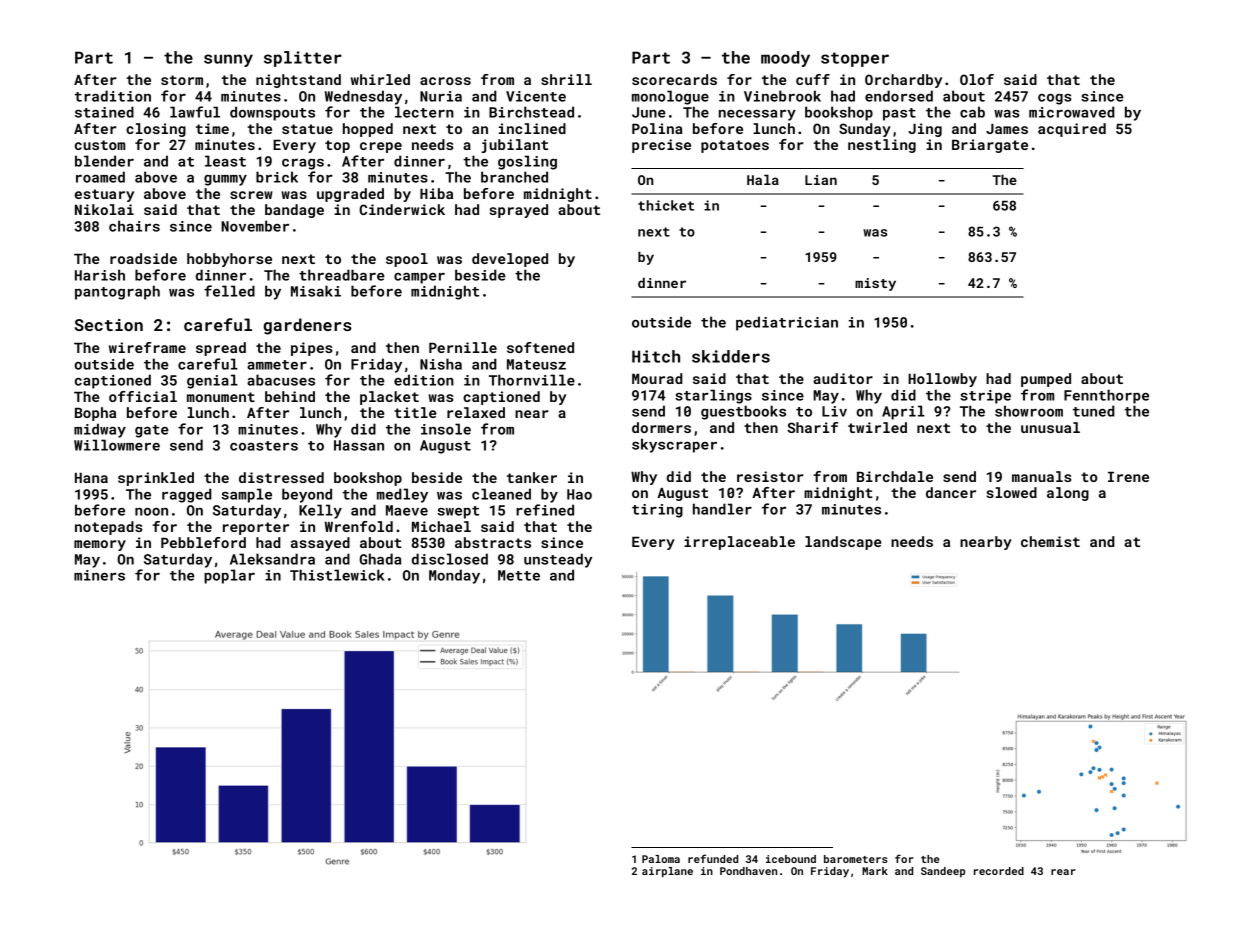 The image size is (1233, 952). Describe the element at coordinates (739, 543) in the document. I see `irreplaceable` at that location.
